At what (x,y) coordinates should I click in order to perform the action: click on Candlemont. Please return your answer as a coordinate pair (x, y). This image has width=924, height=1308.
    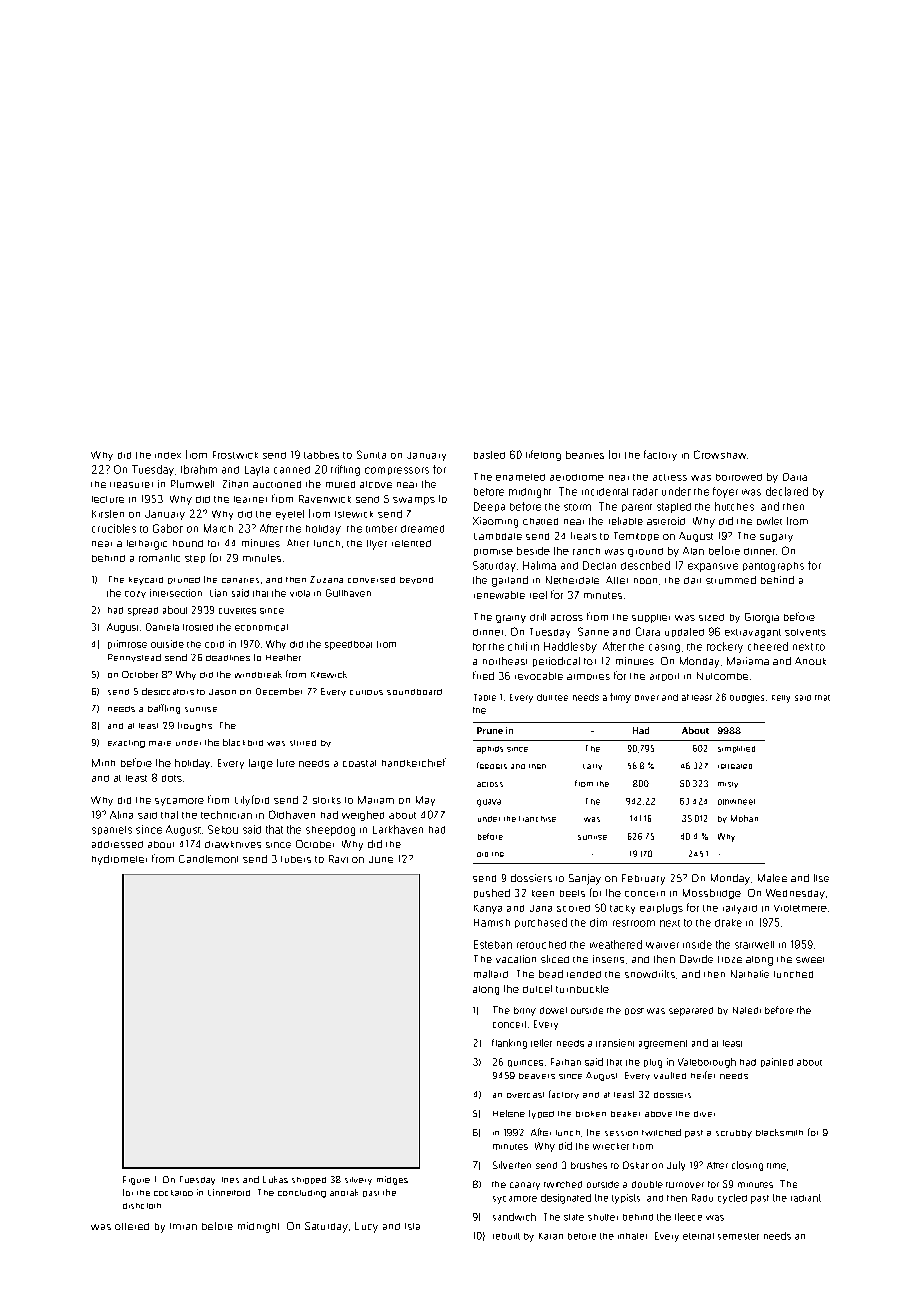
    Looking at the image, I should click on (208, 859).
